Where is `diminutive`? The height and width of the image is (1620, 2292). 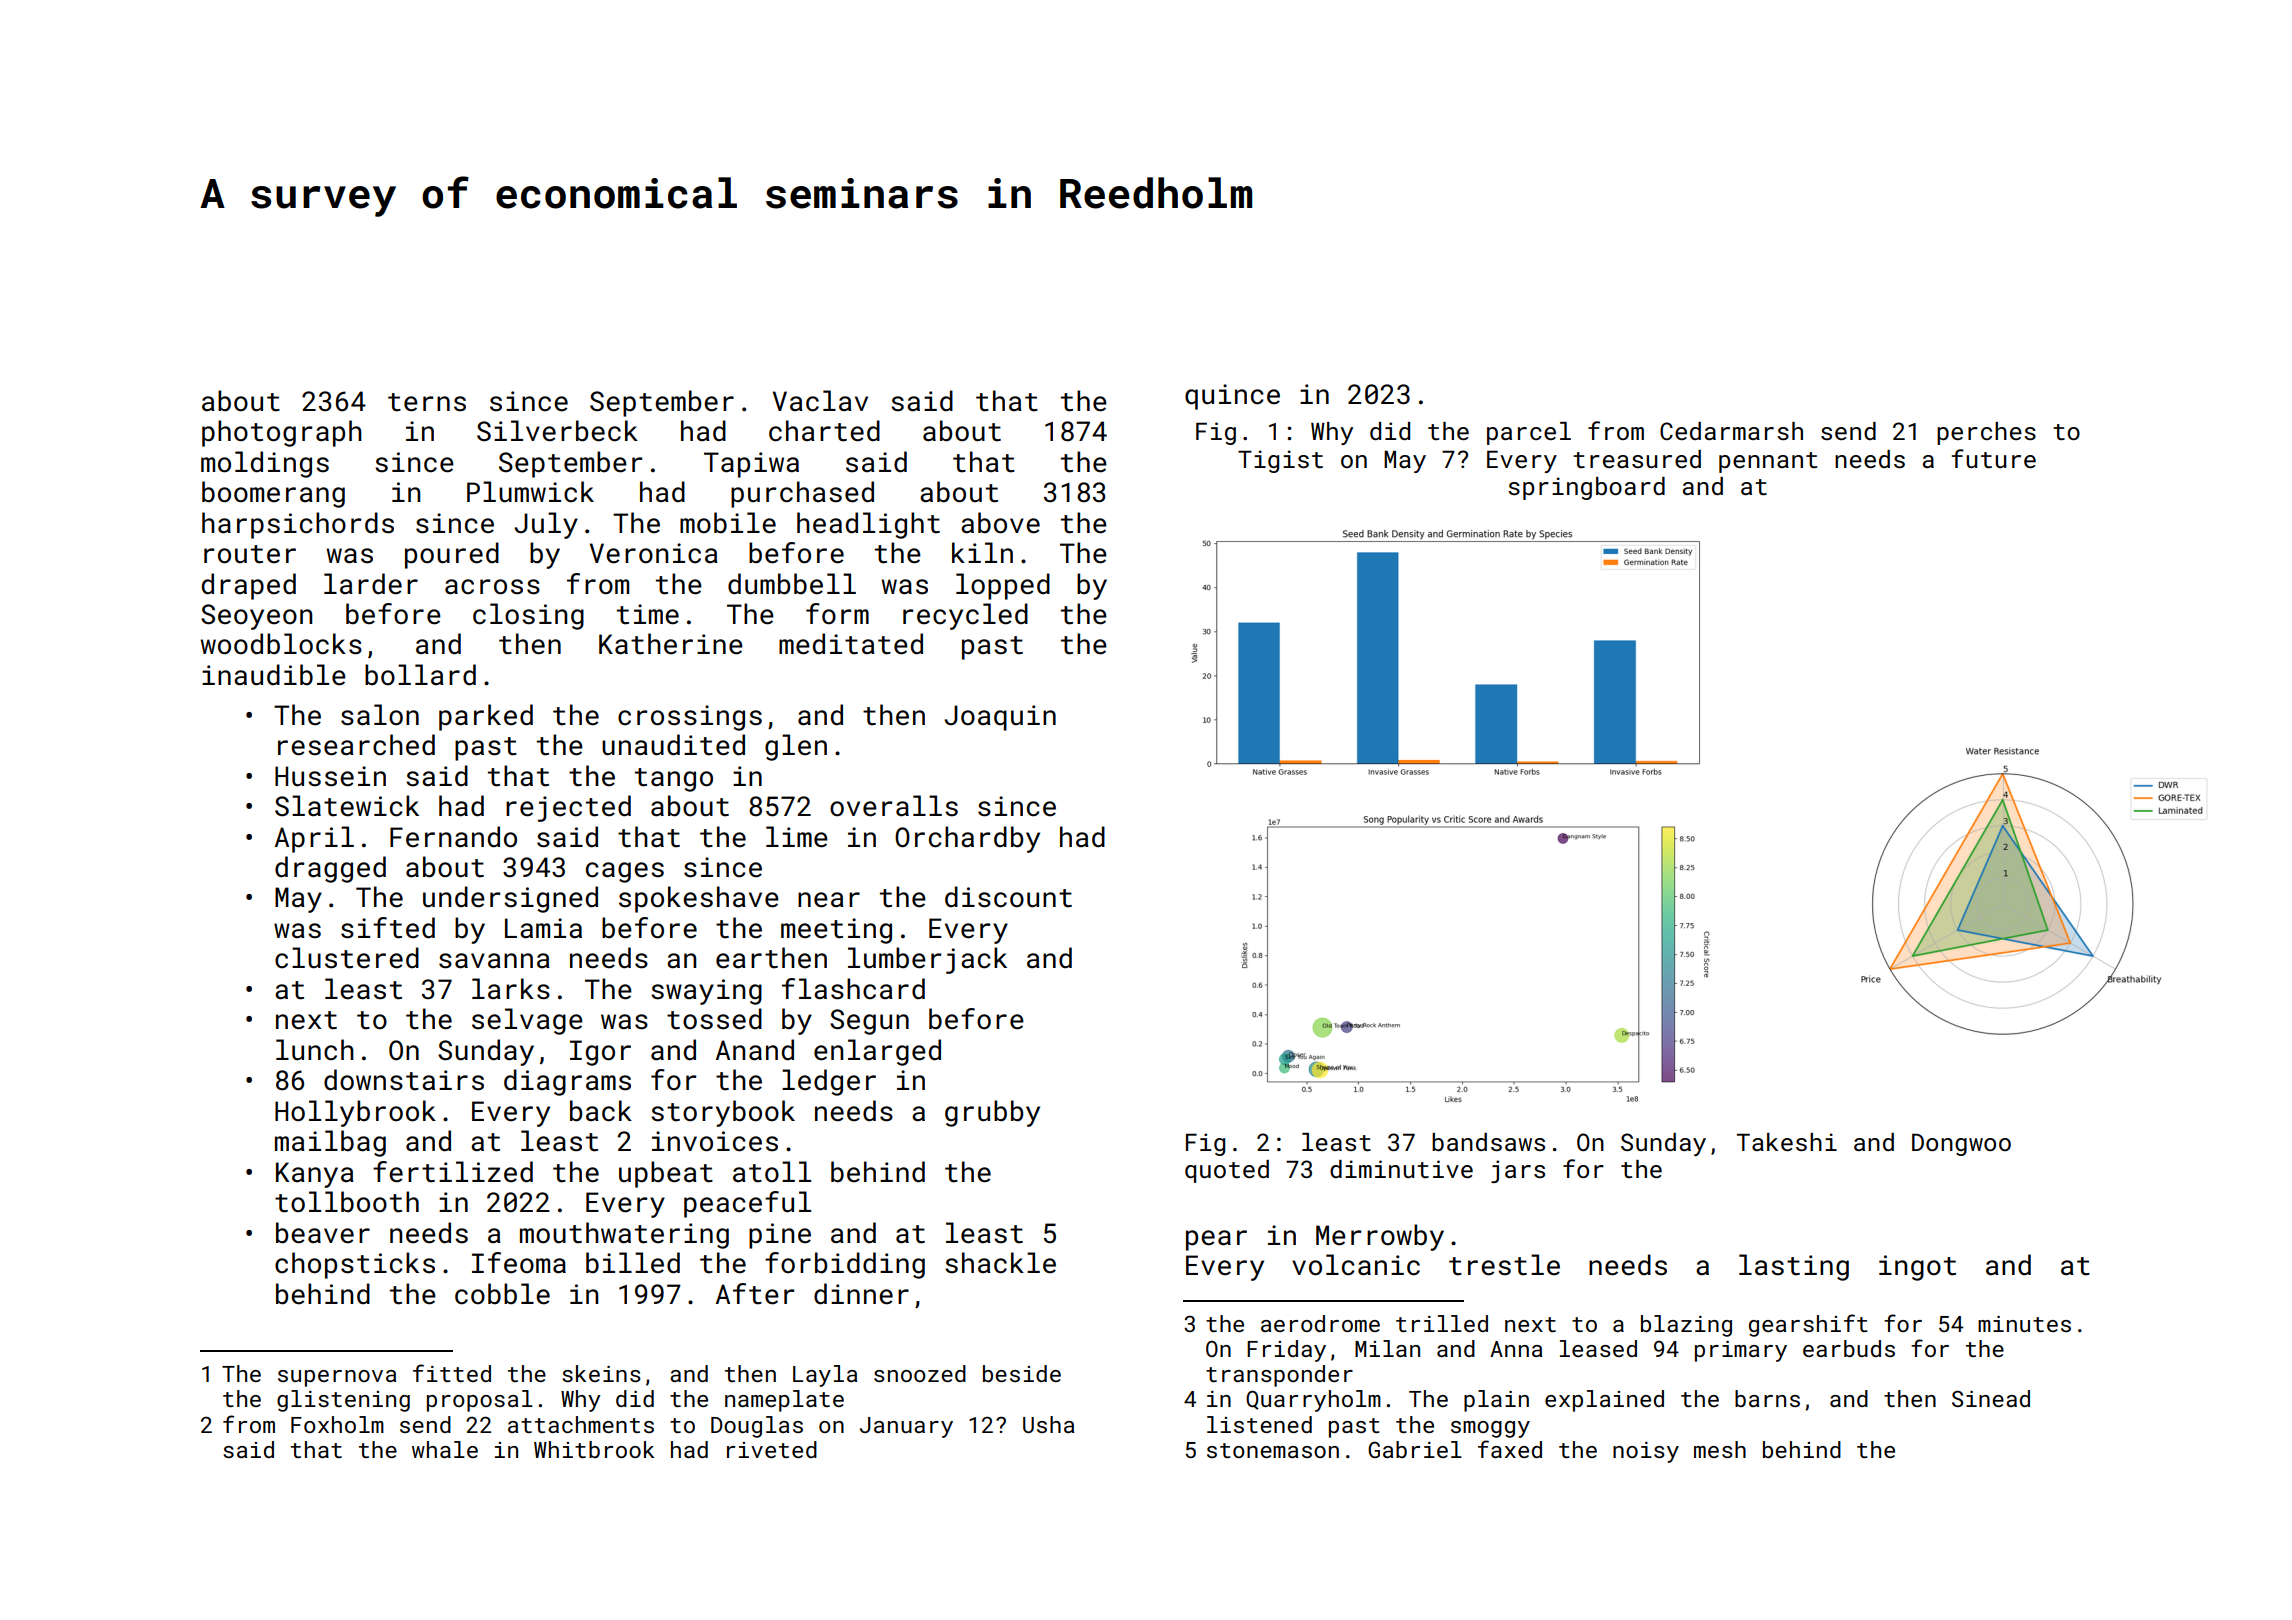
diminutive is located at coordinates (1401, 1169).
